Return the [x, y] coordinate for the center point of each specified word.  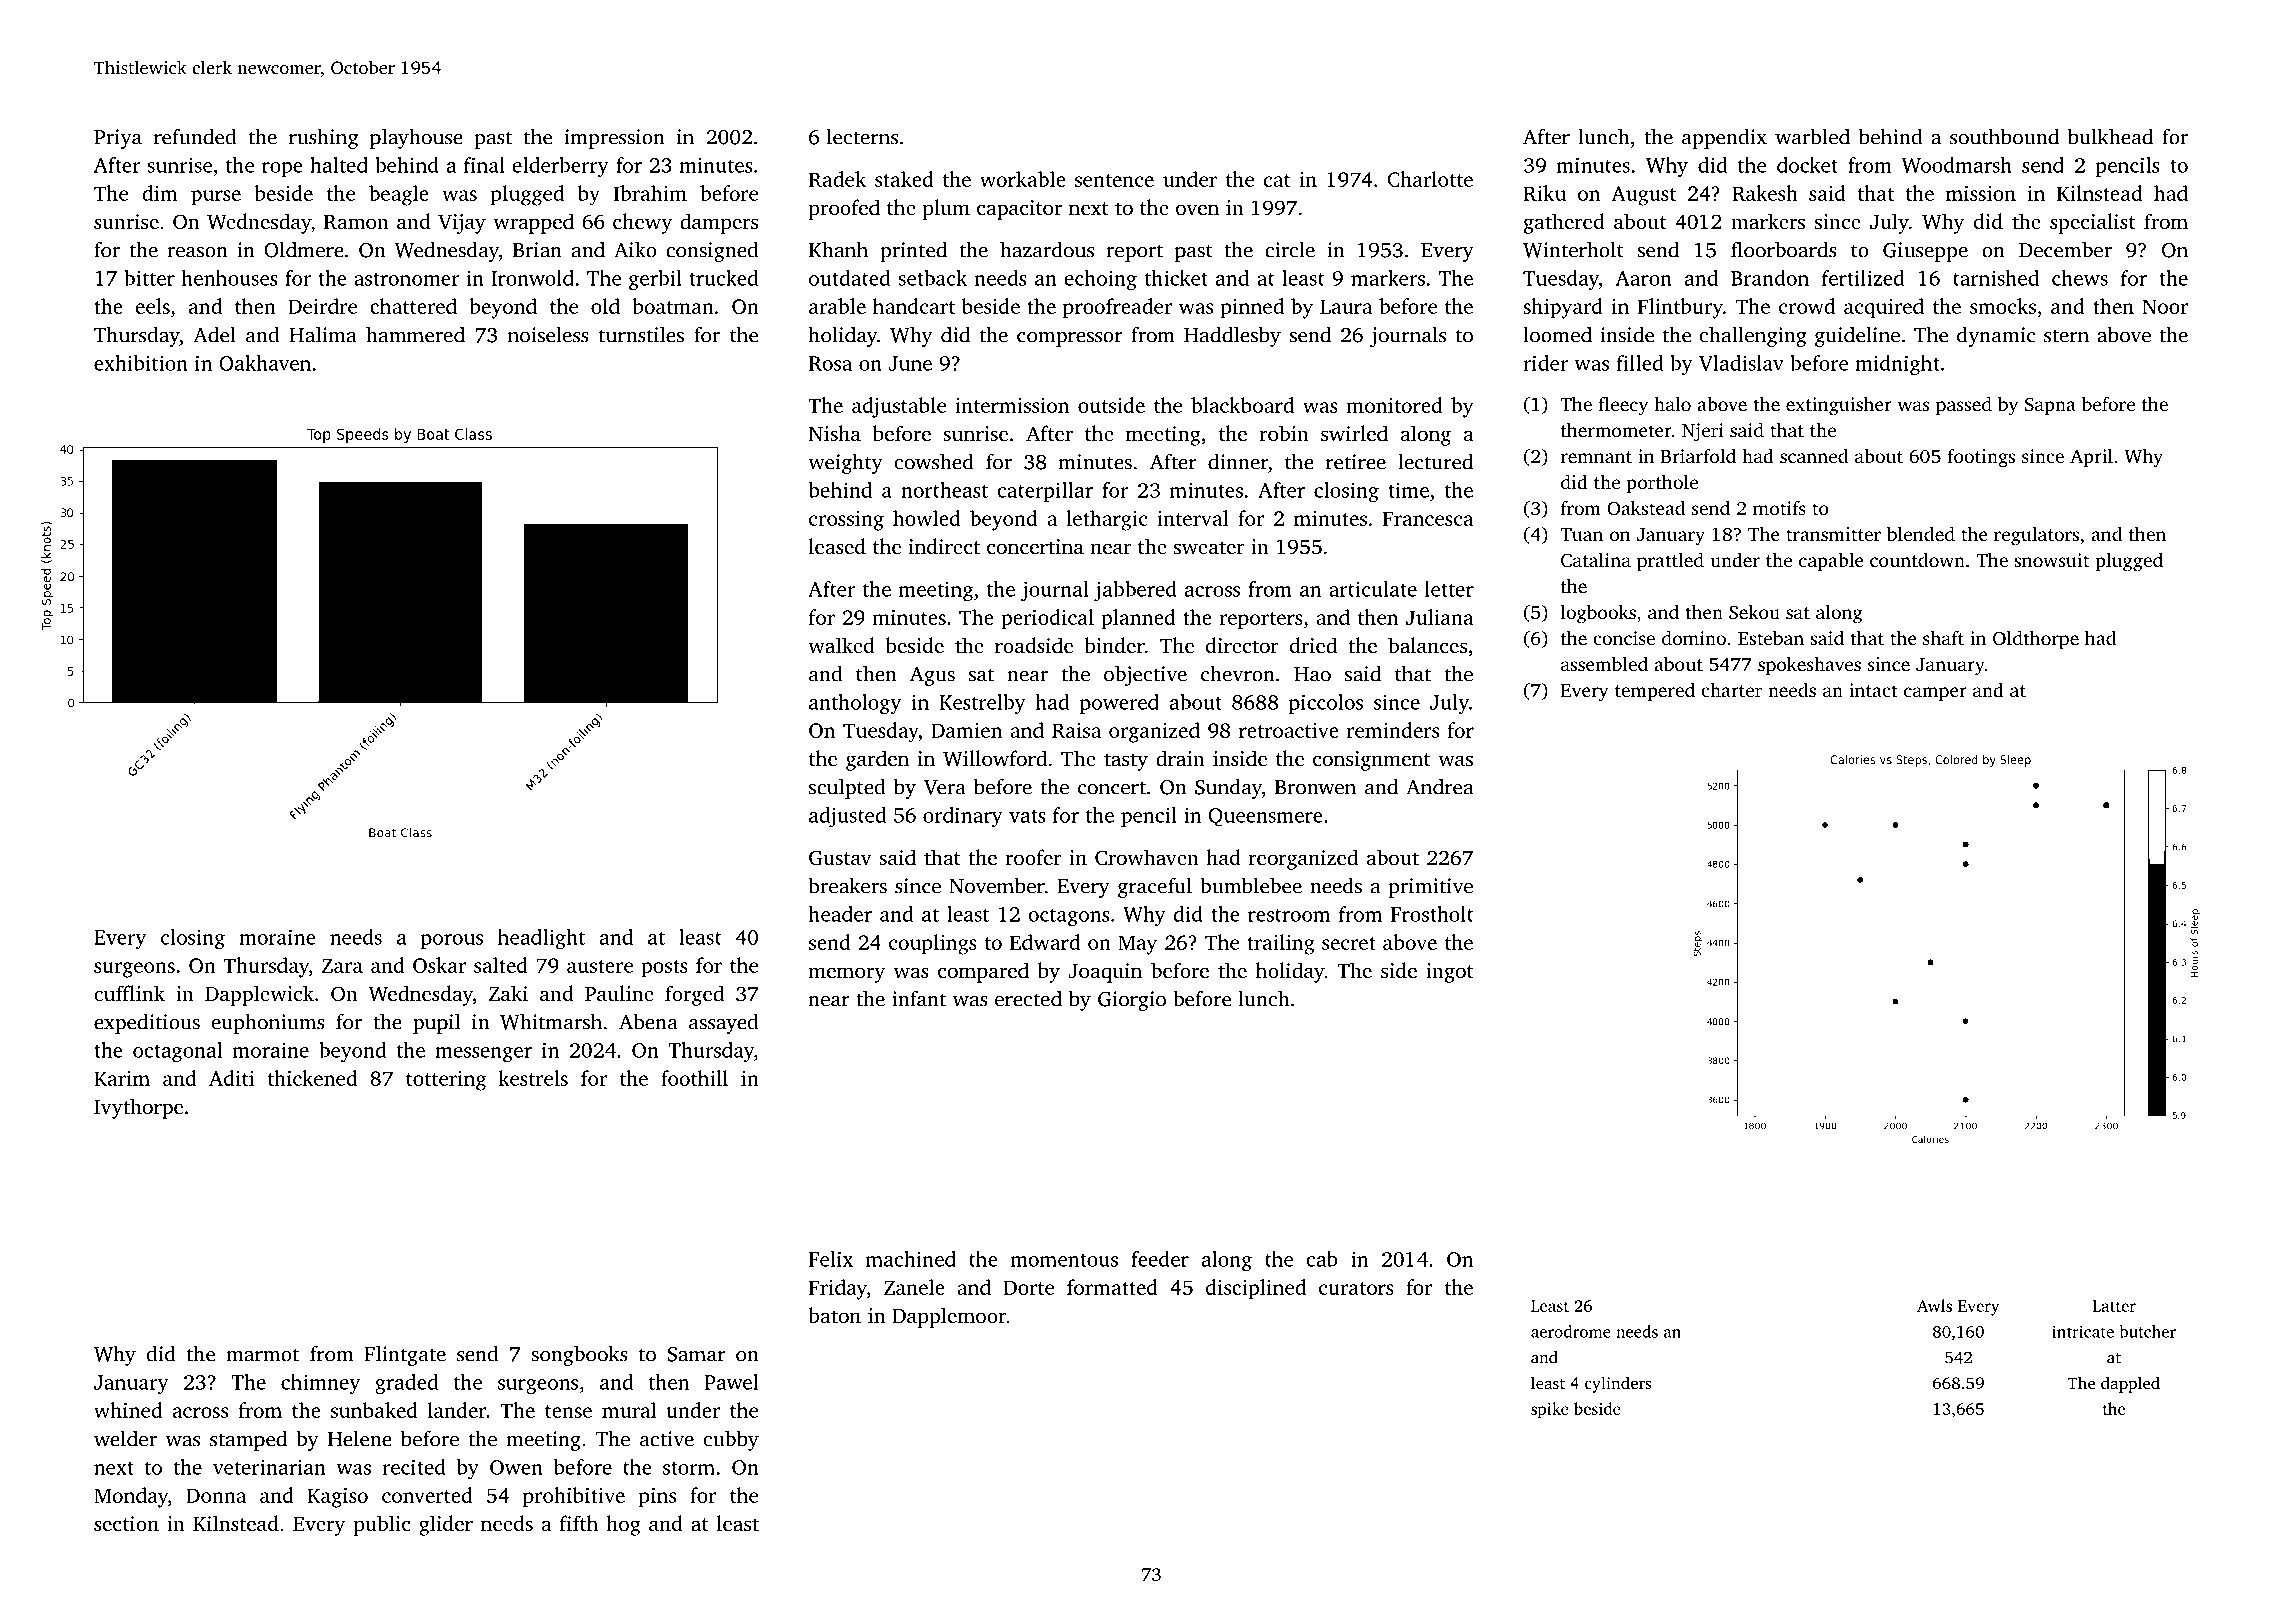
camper [1935, 694]
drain [1180, 758]
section [126, 1523]
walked [841, 645]
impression [615, 139]
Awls [1934, 1305]
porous [452, 941]
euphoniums [268, 1023]
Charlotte [1430, 179]
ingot [1450, 973]
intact [1873, 690]
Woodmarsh [1957, 165]
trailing [1281, 944]
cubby [731, 1440]
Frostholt [1432, 914]
